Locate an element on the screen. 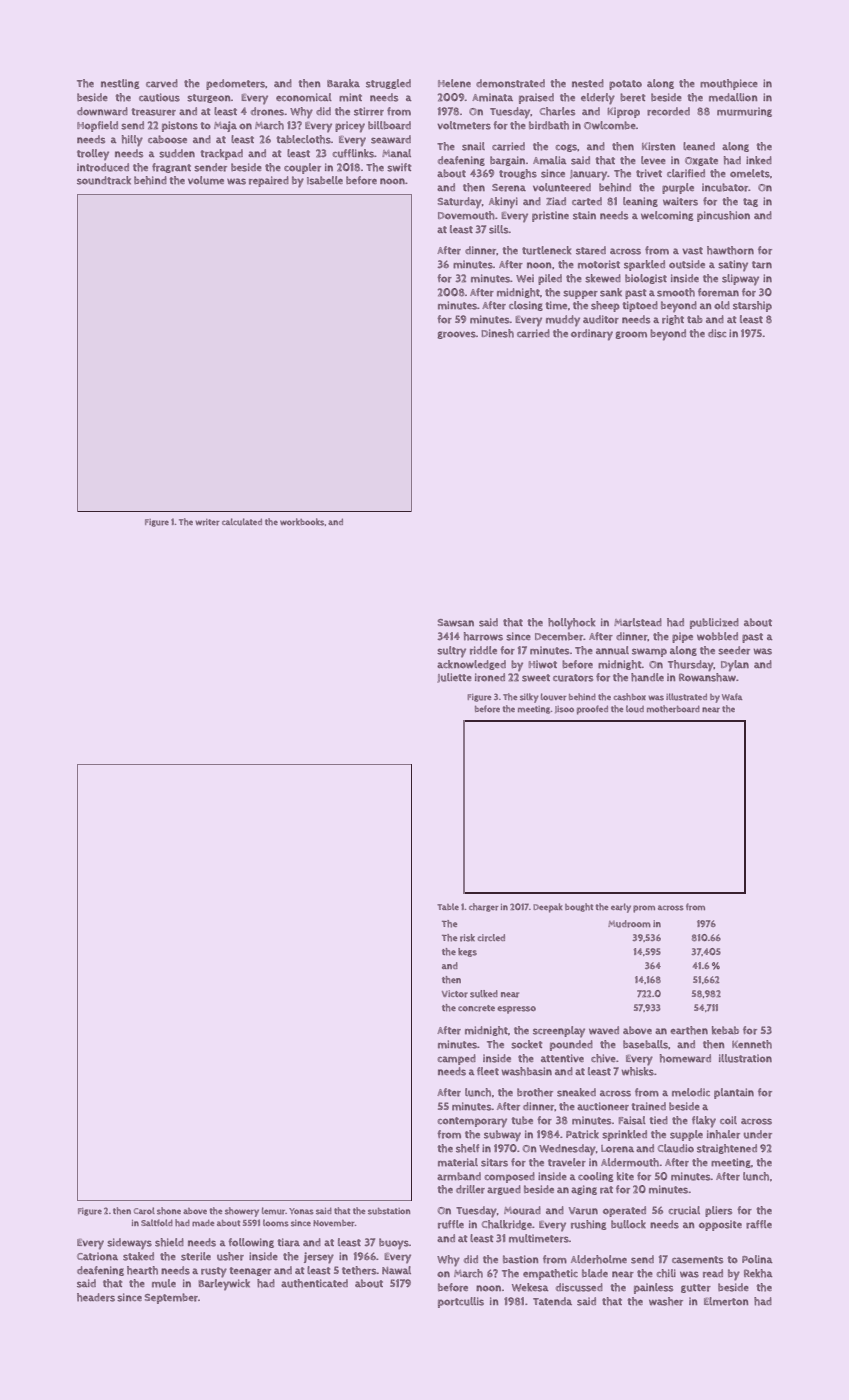 Image resolution: width=849 pixels, height=1400 pixels. mouthpiece is located at coordinates (729, 84).
